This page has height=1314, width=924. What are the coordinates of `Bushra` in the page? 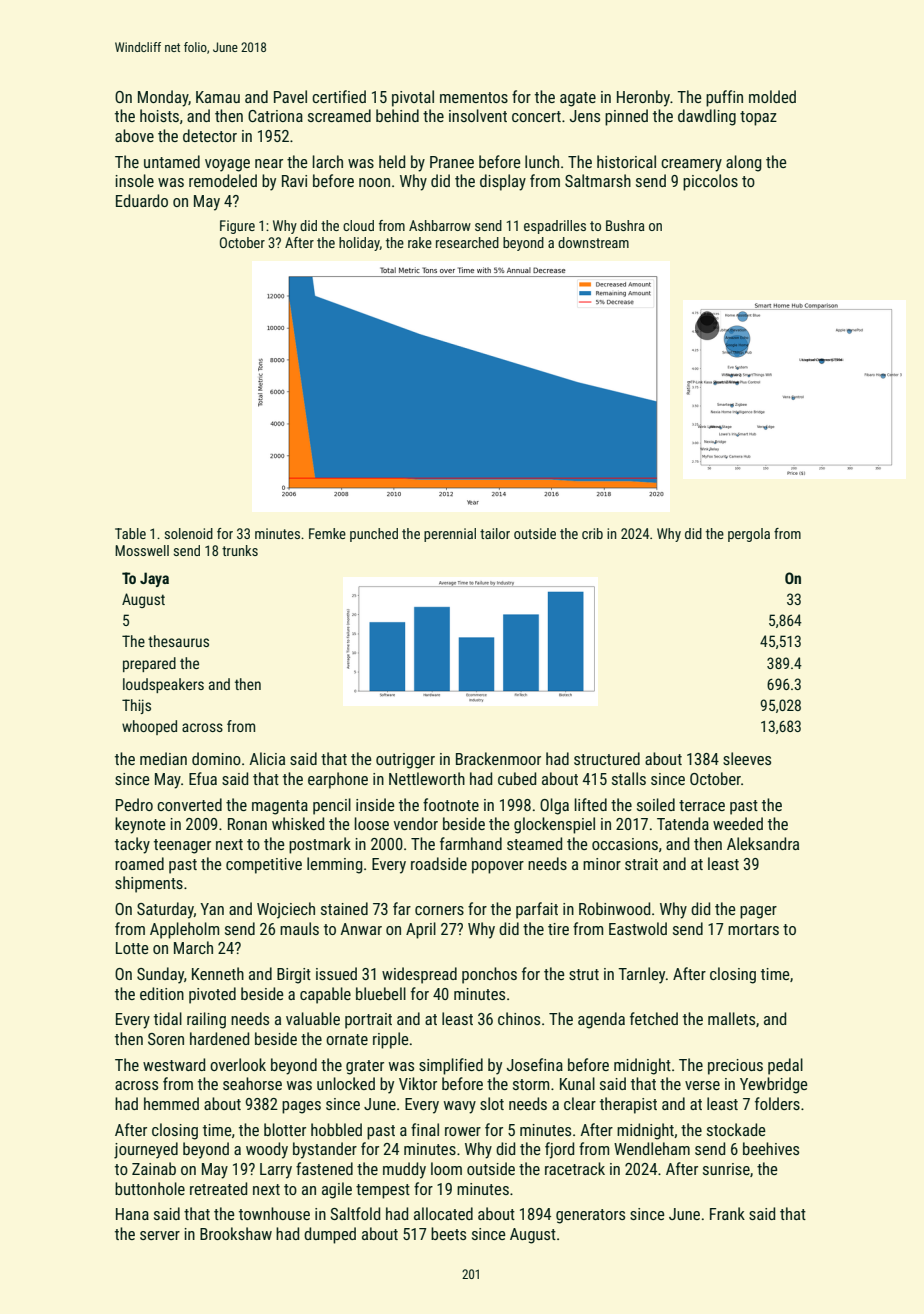 It's located at (625, 225).
